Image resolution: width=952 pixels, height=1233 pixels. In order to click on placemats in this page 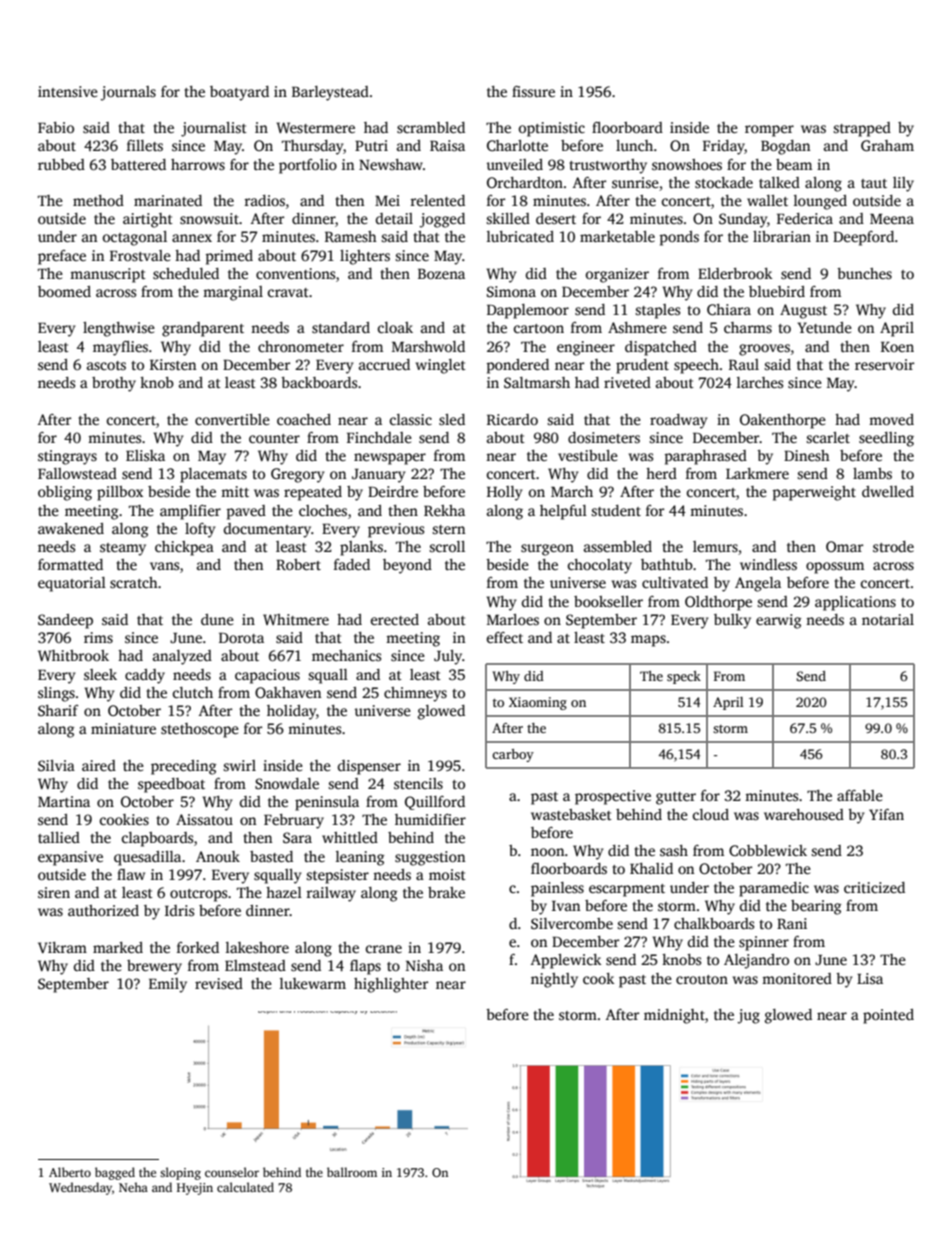, I will do `click(213, 475)`.
